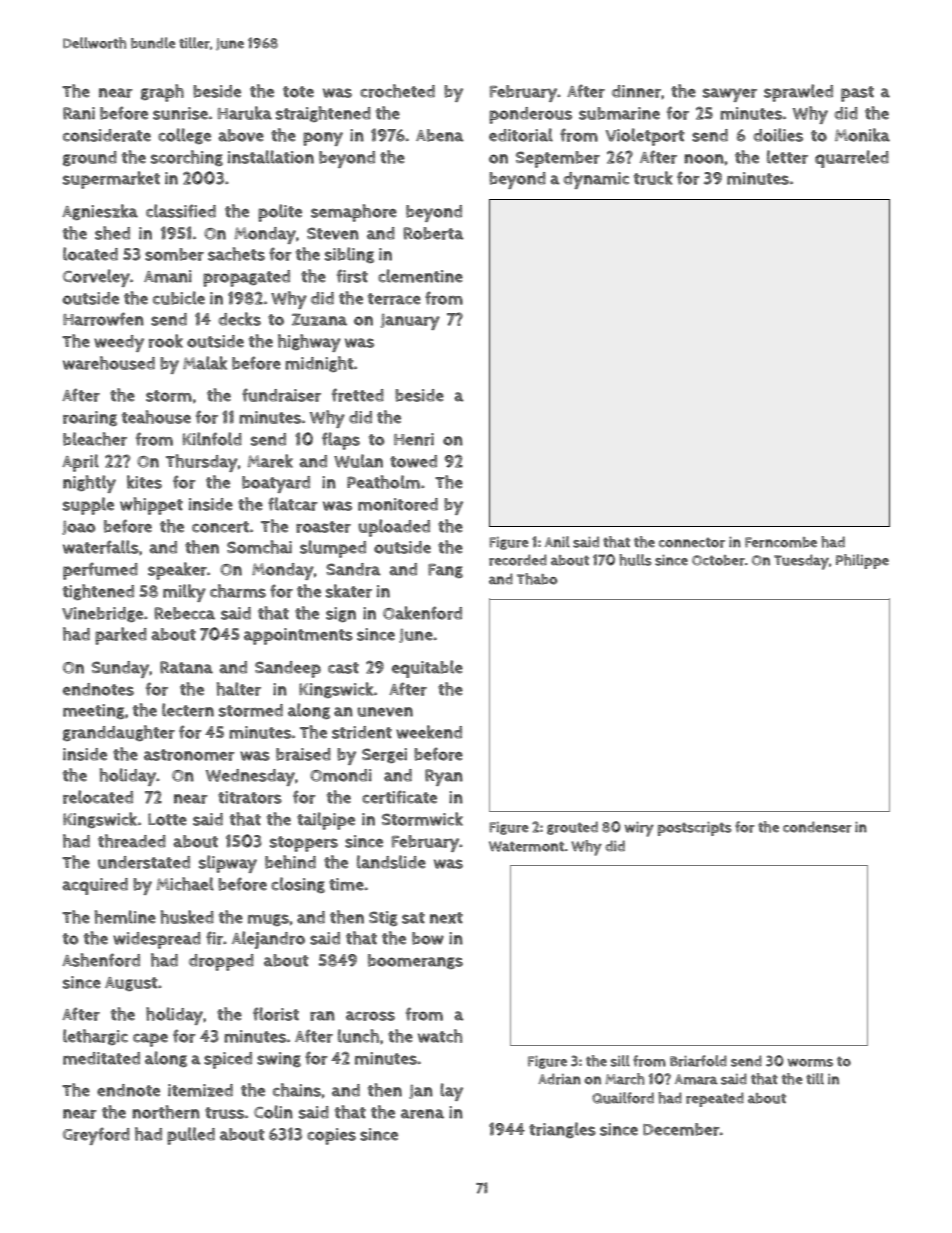 The image size is (952, 1233). Describe the element at coordinates (341, 614) in the screenshot. I see `sign` at that location.
